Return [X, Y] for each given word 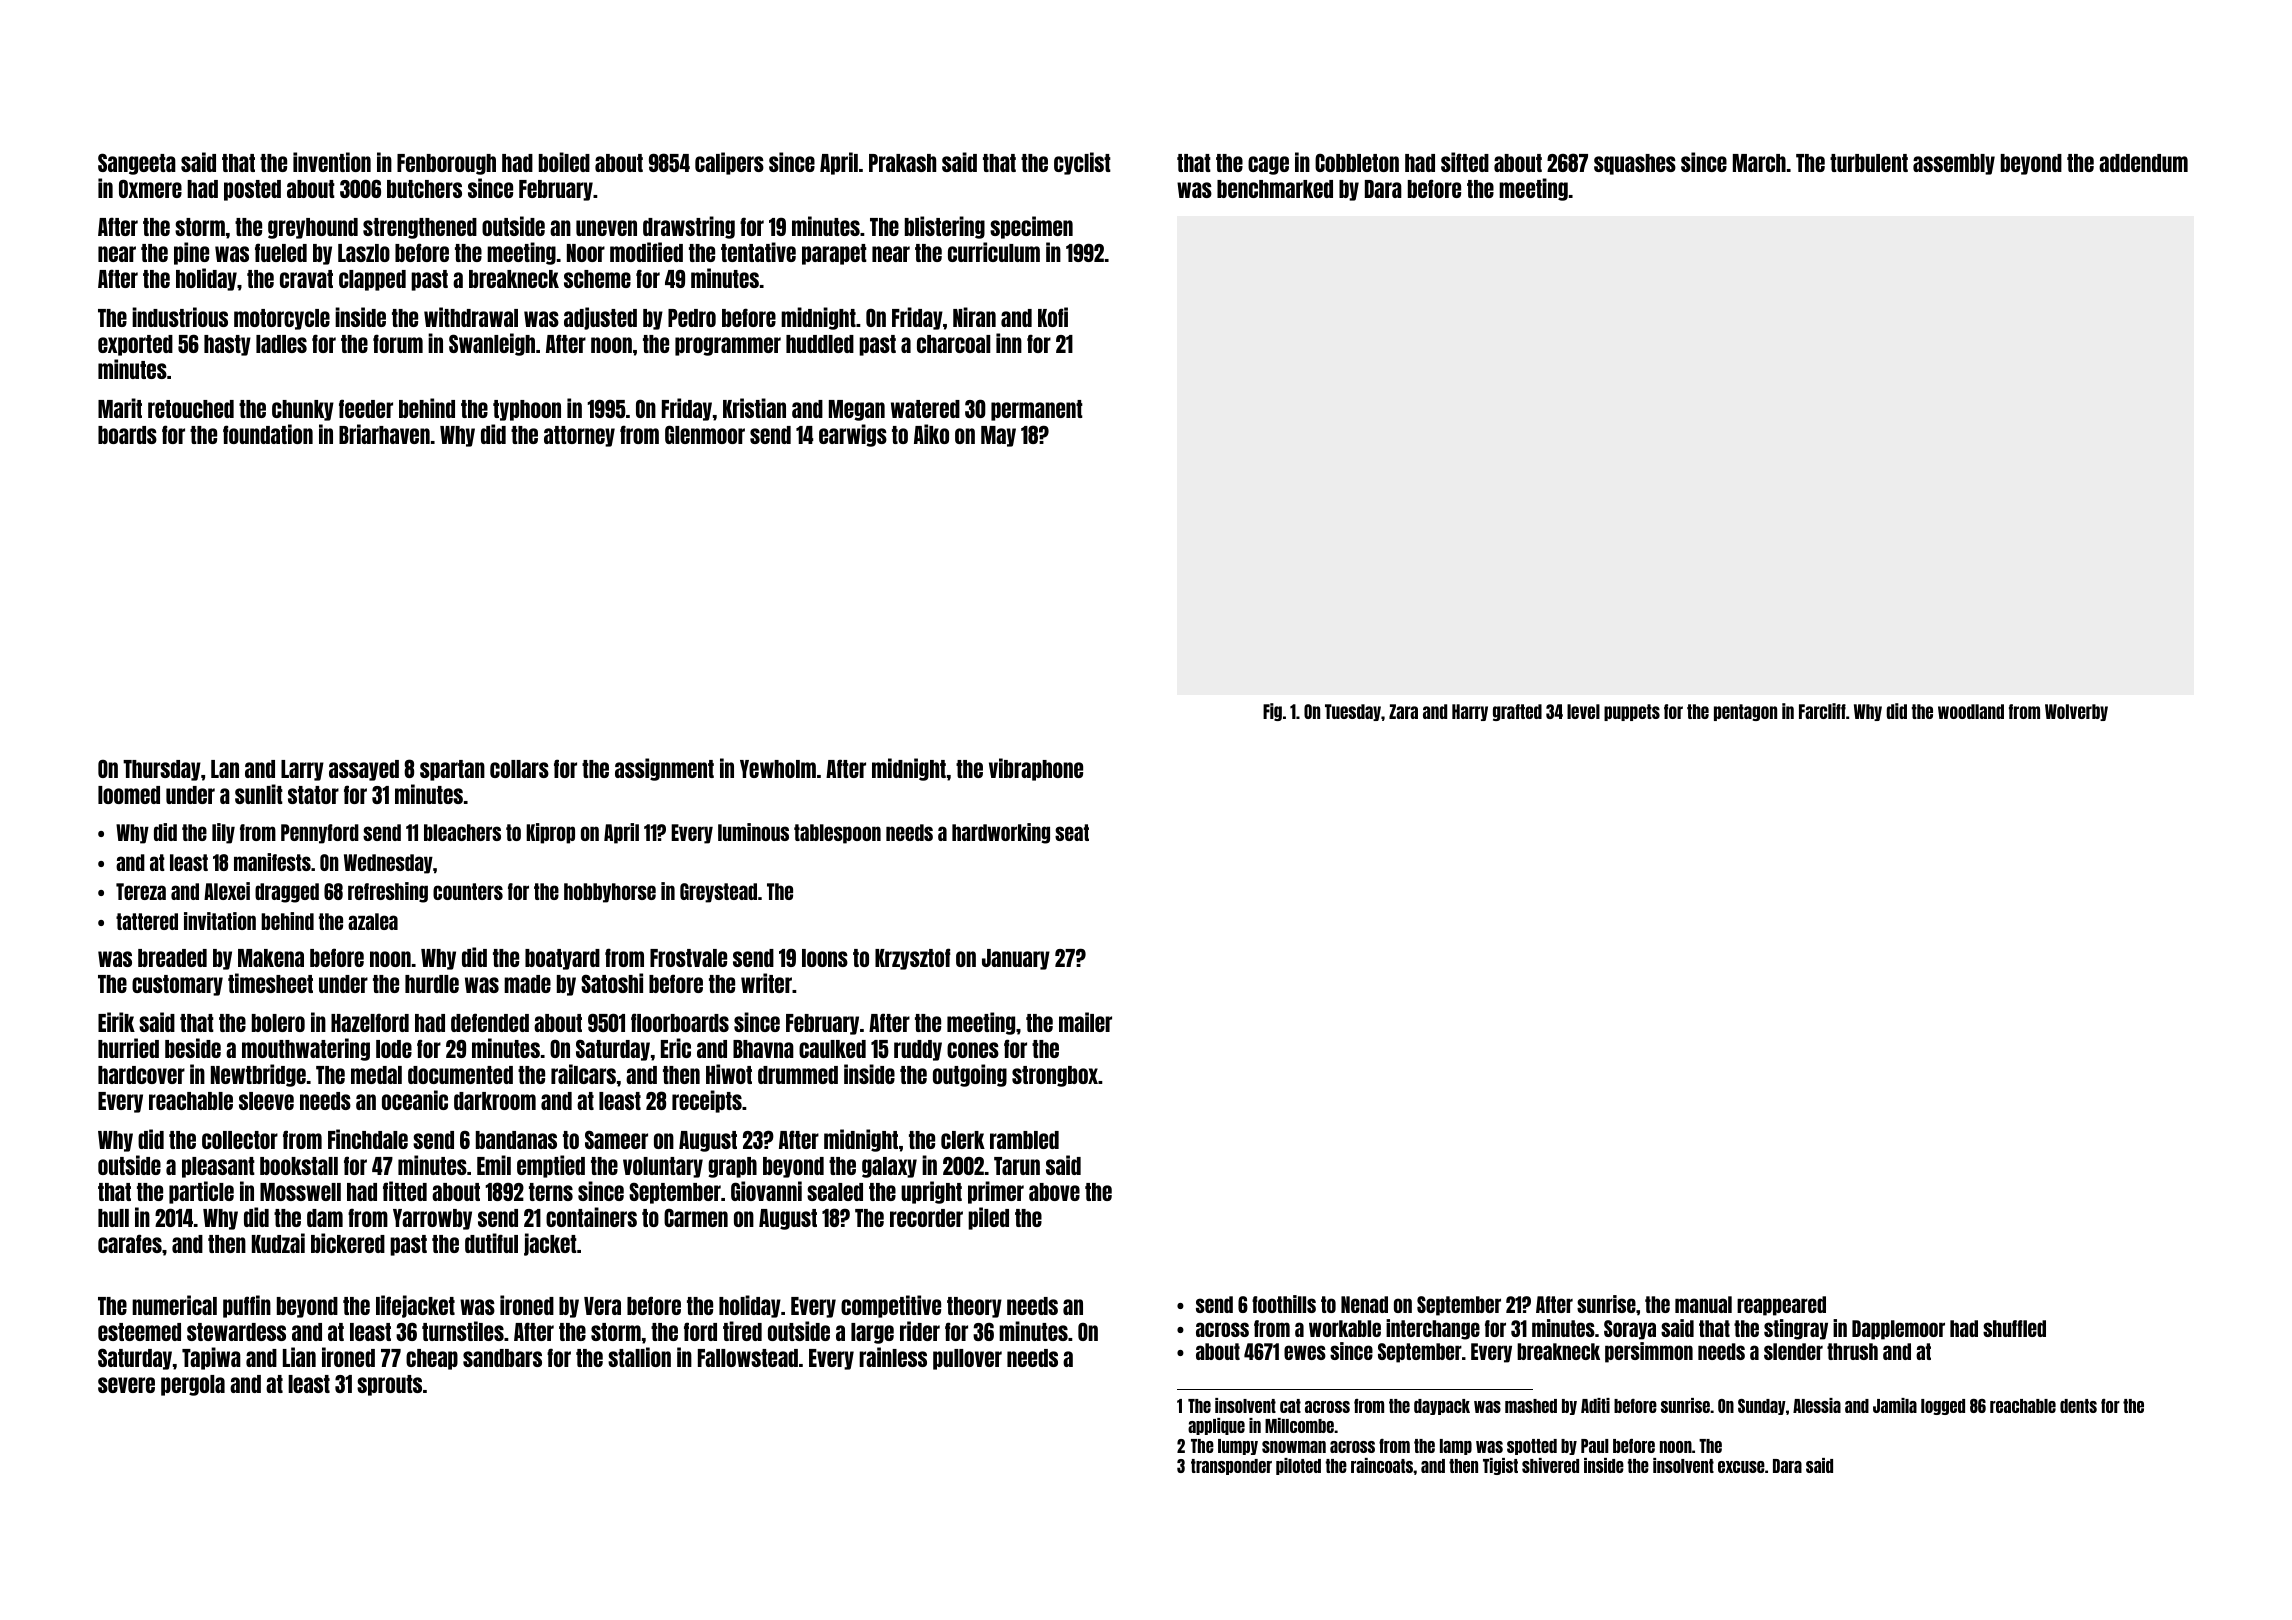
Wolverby [2076, 712]
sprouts [389, 1385]
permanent [1037, 410]
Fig [1272, 712]
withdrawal [471, 317]
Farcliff [1822, 711]
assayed [364, 770]
